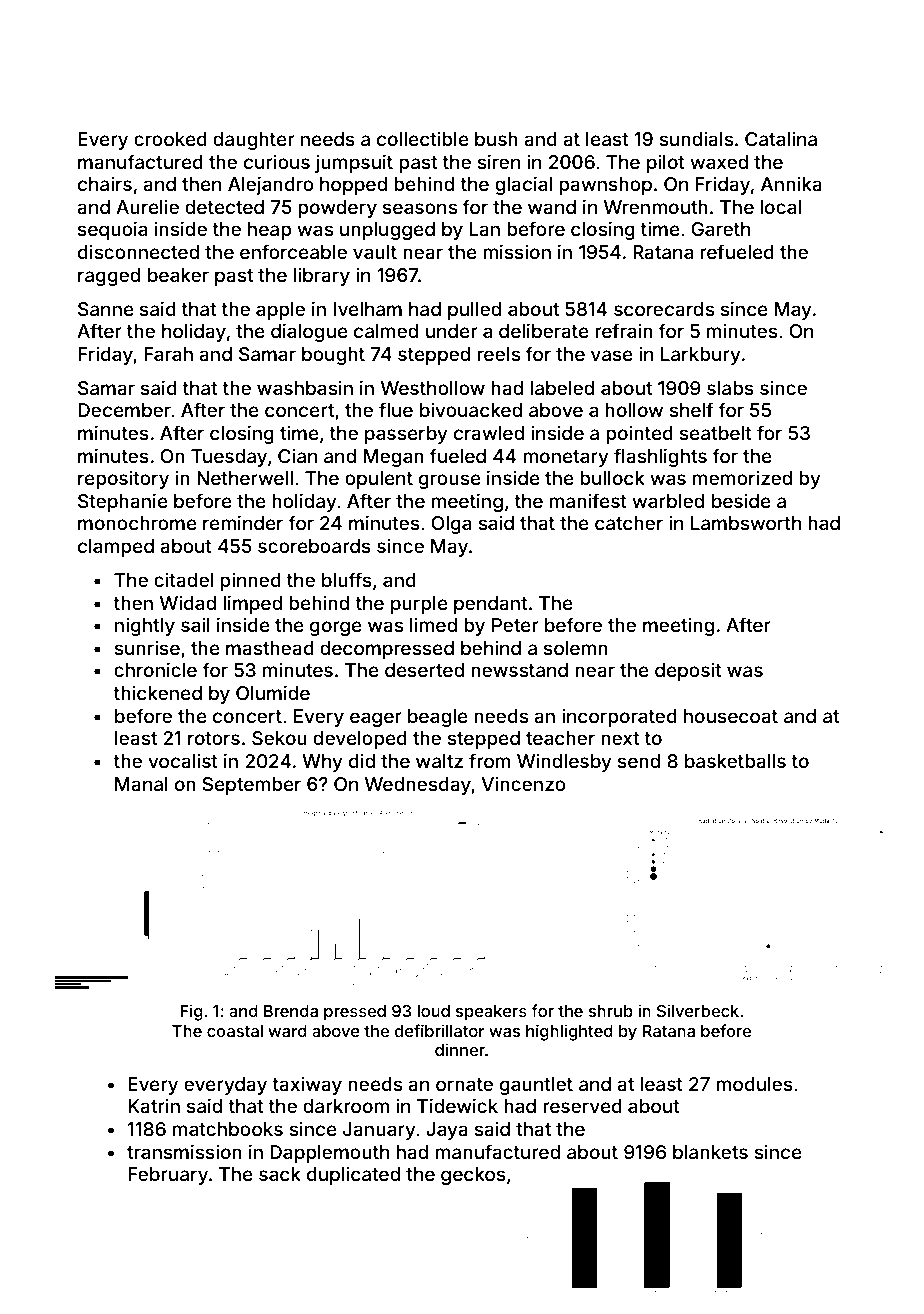 The height and width of the page is (1314, 924). What do you see at coordinates (781, 138) in the page?
I see `Catalina` at bounding box center [781, 138].
